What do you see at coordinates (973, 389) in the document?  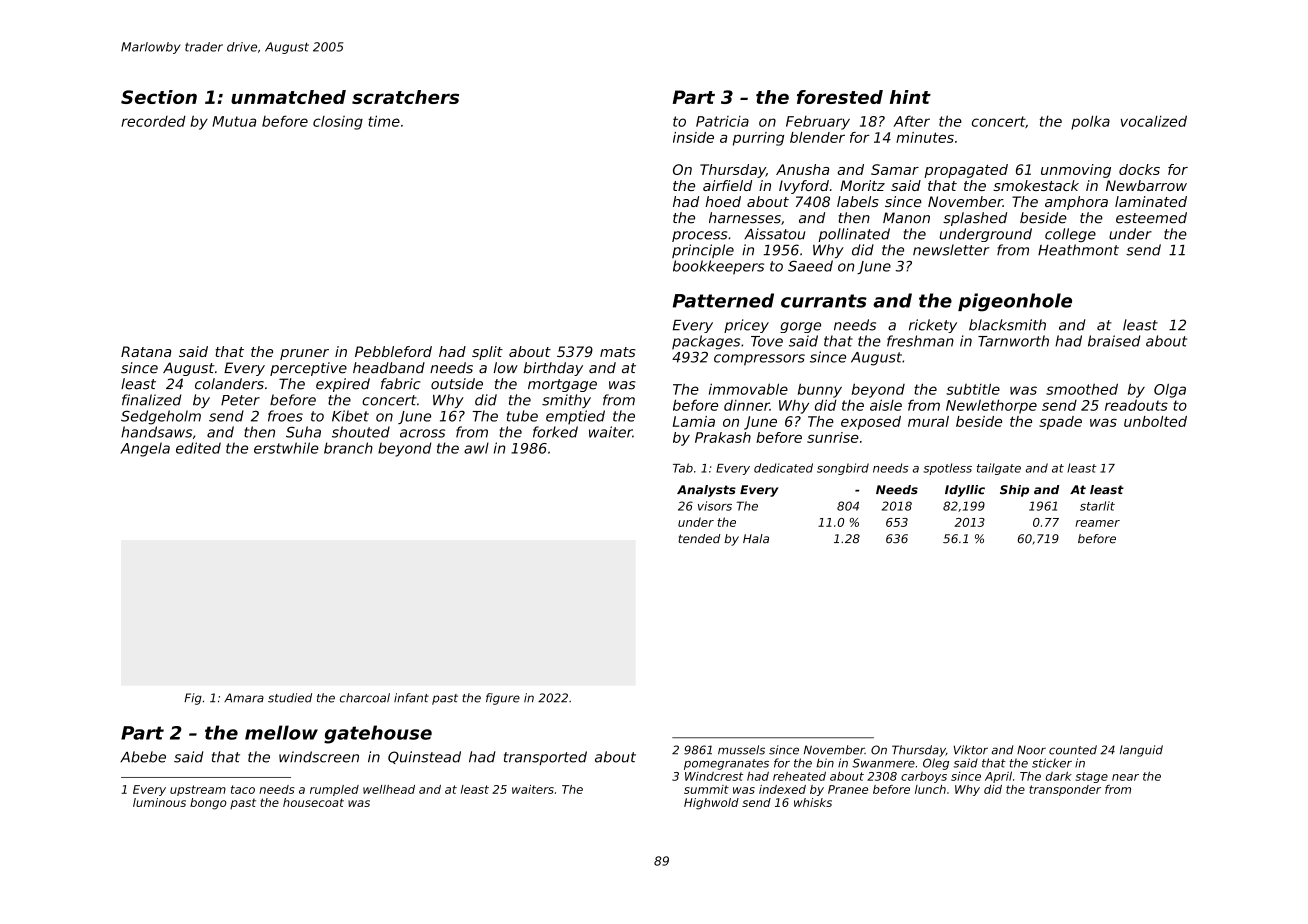 I see `subtitle` at bounding box center [973, 389].
